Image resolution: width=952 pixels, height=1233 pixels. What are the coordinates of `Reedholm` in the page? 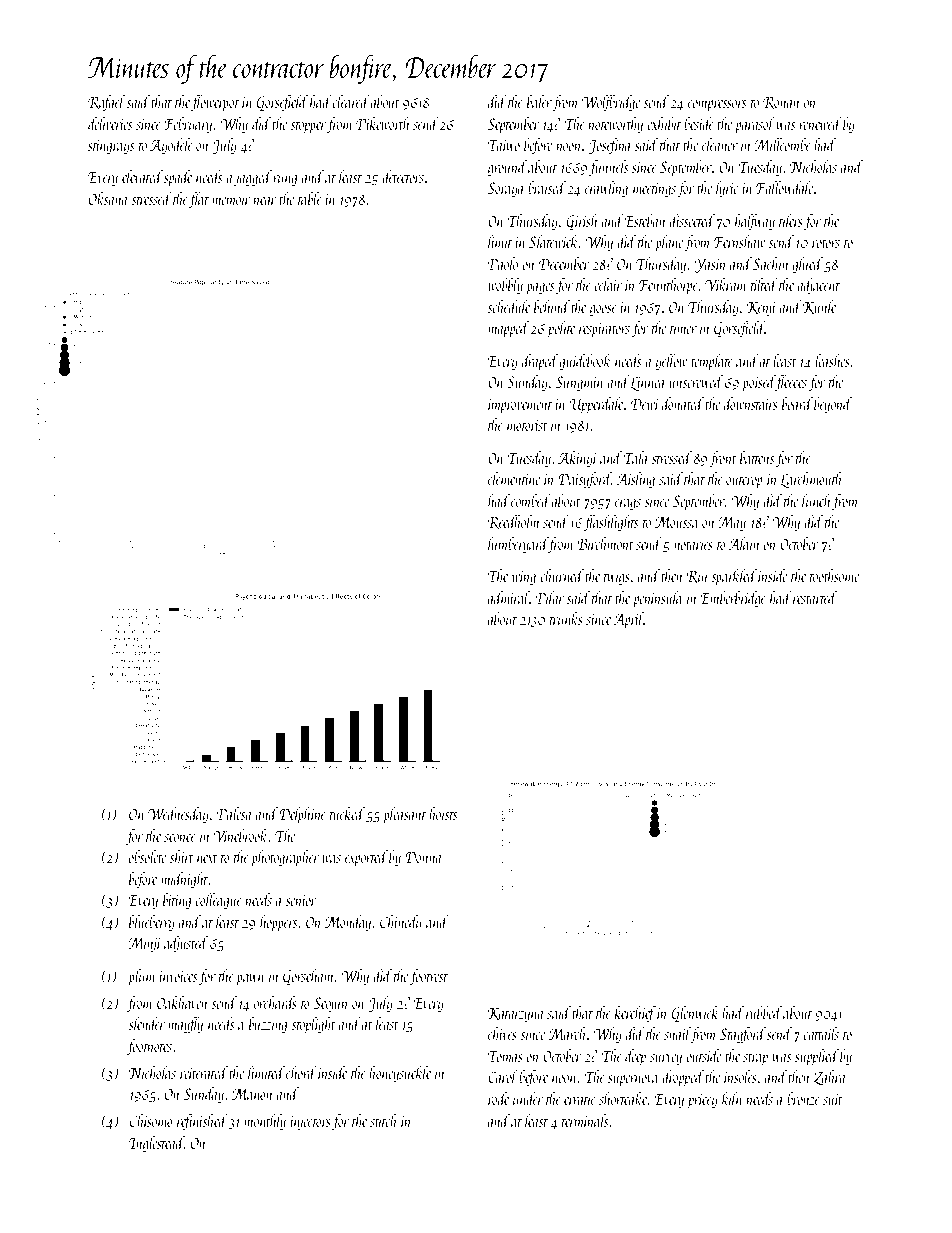 It's located at (514, 522).
